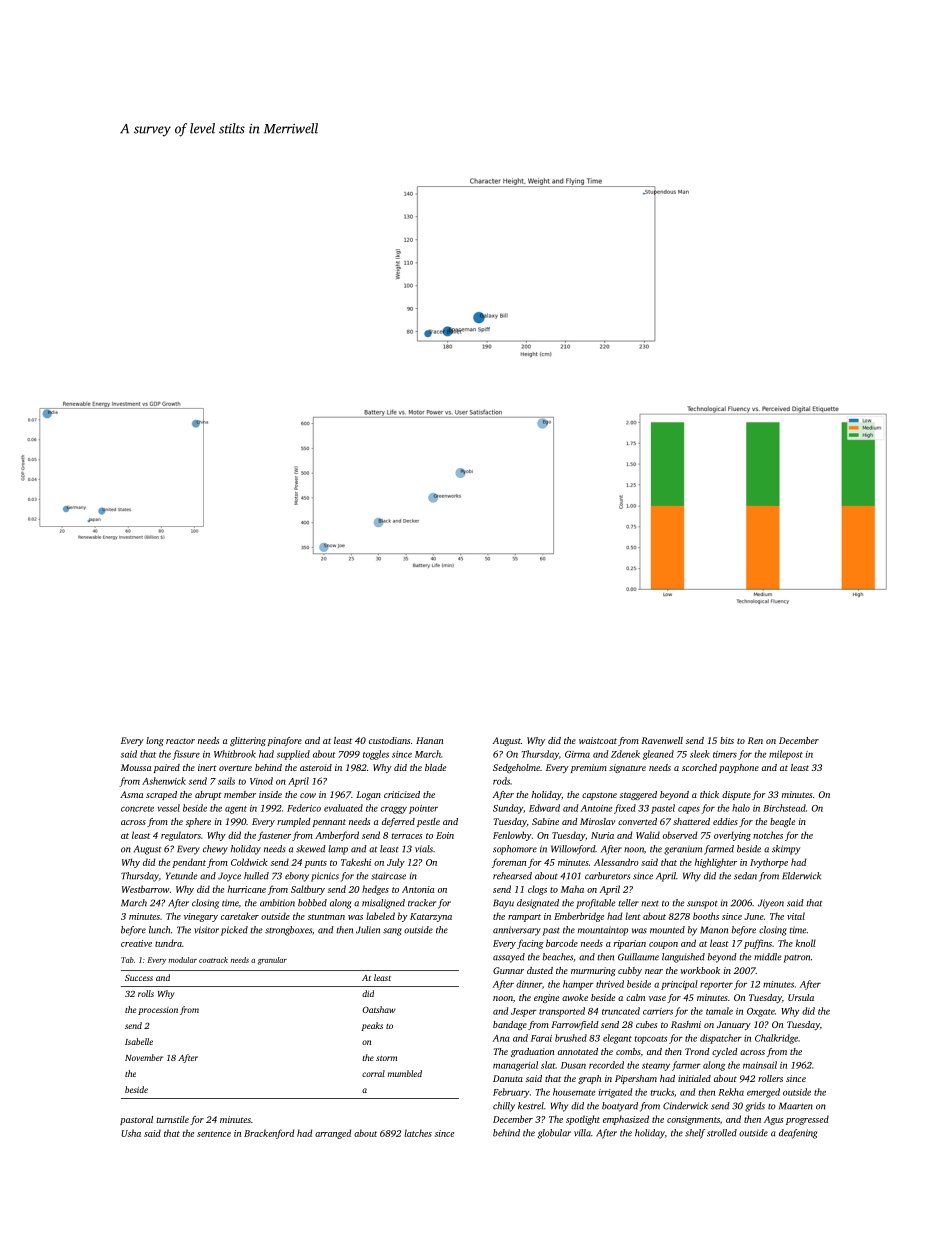  What do you see at coordinates (201, 917) in the screenshot?
I see `vinegary` at bounding box center [201, 917].
